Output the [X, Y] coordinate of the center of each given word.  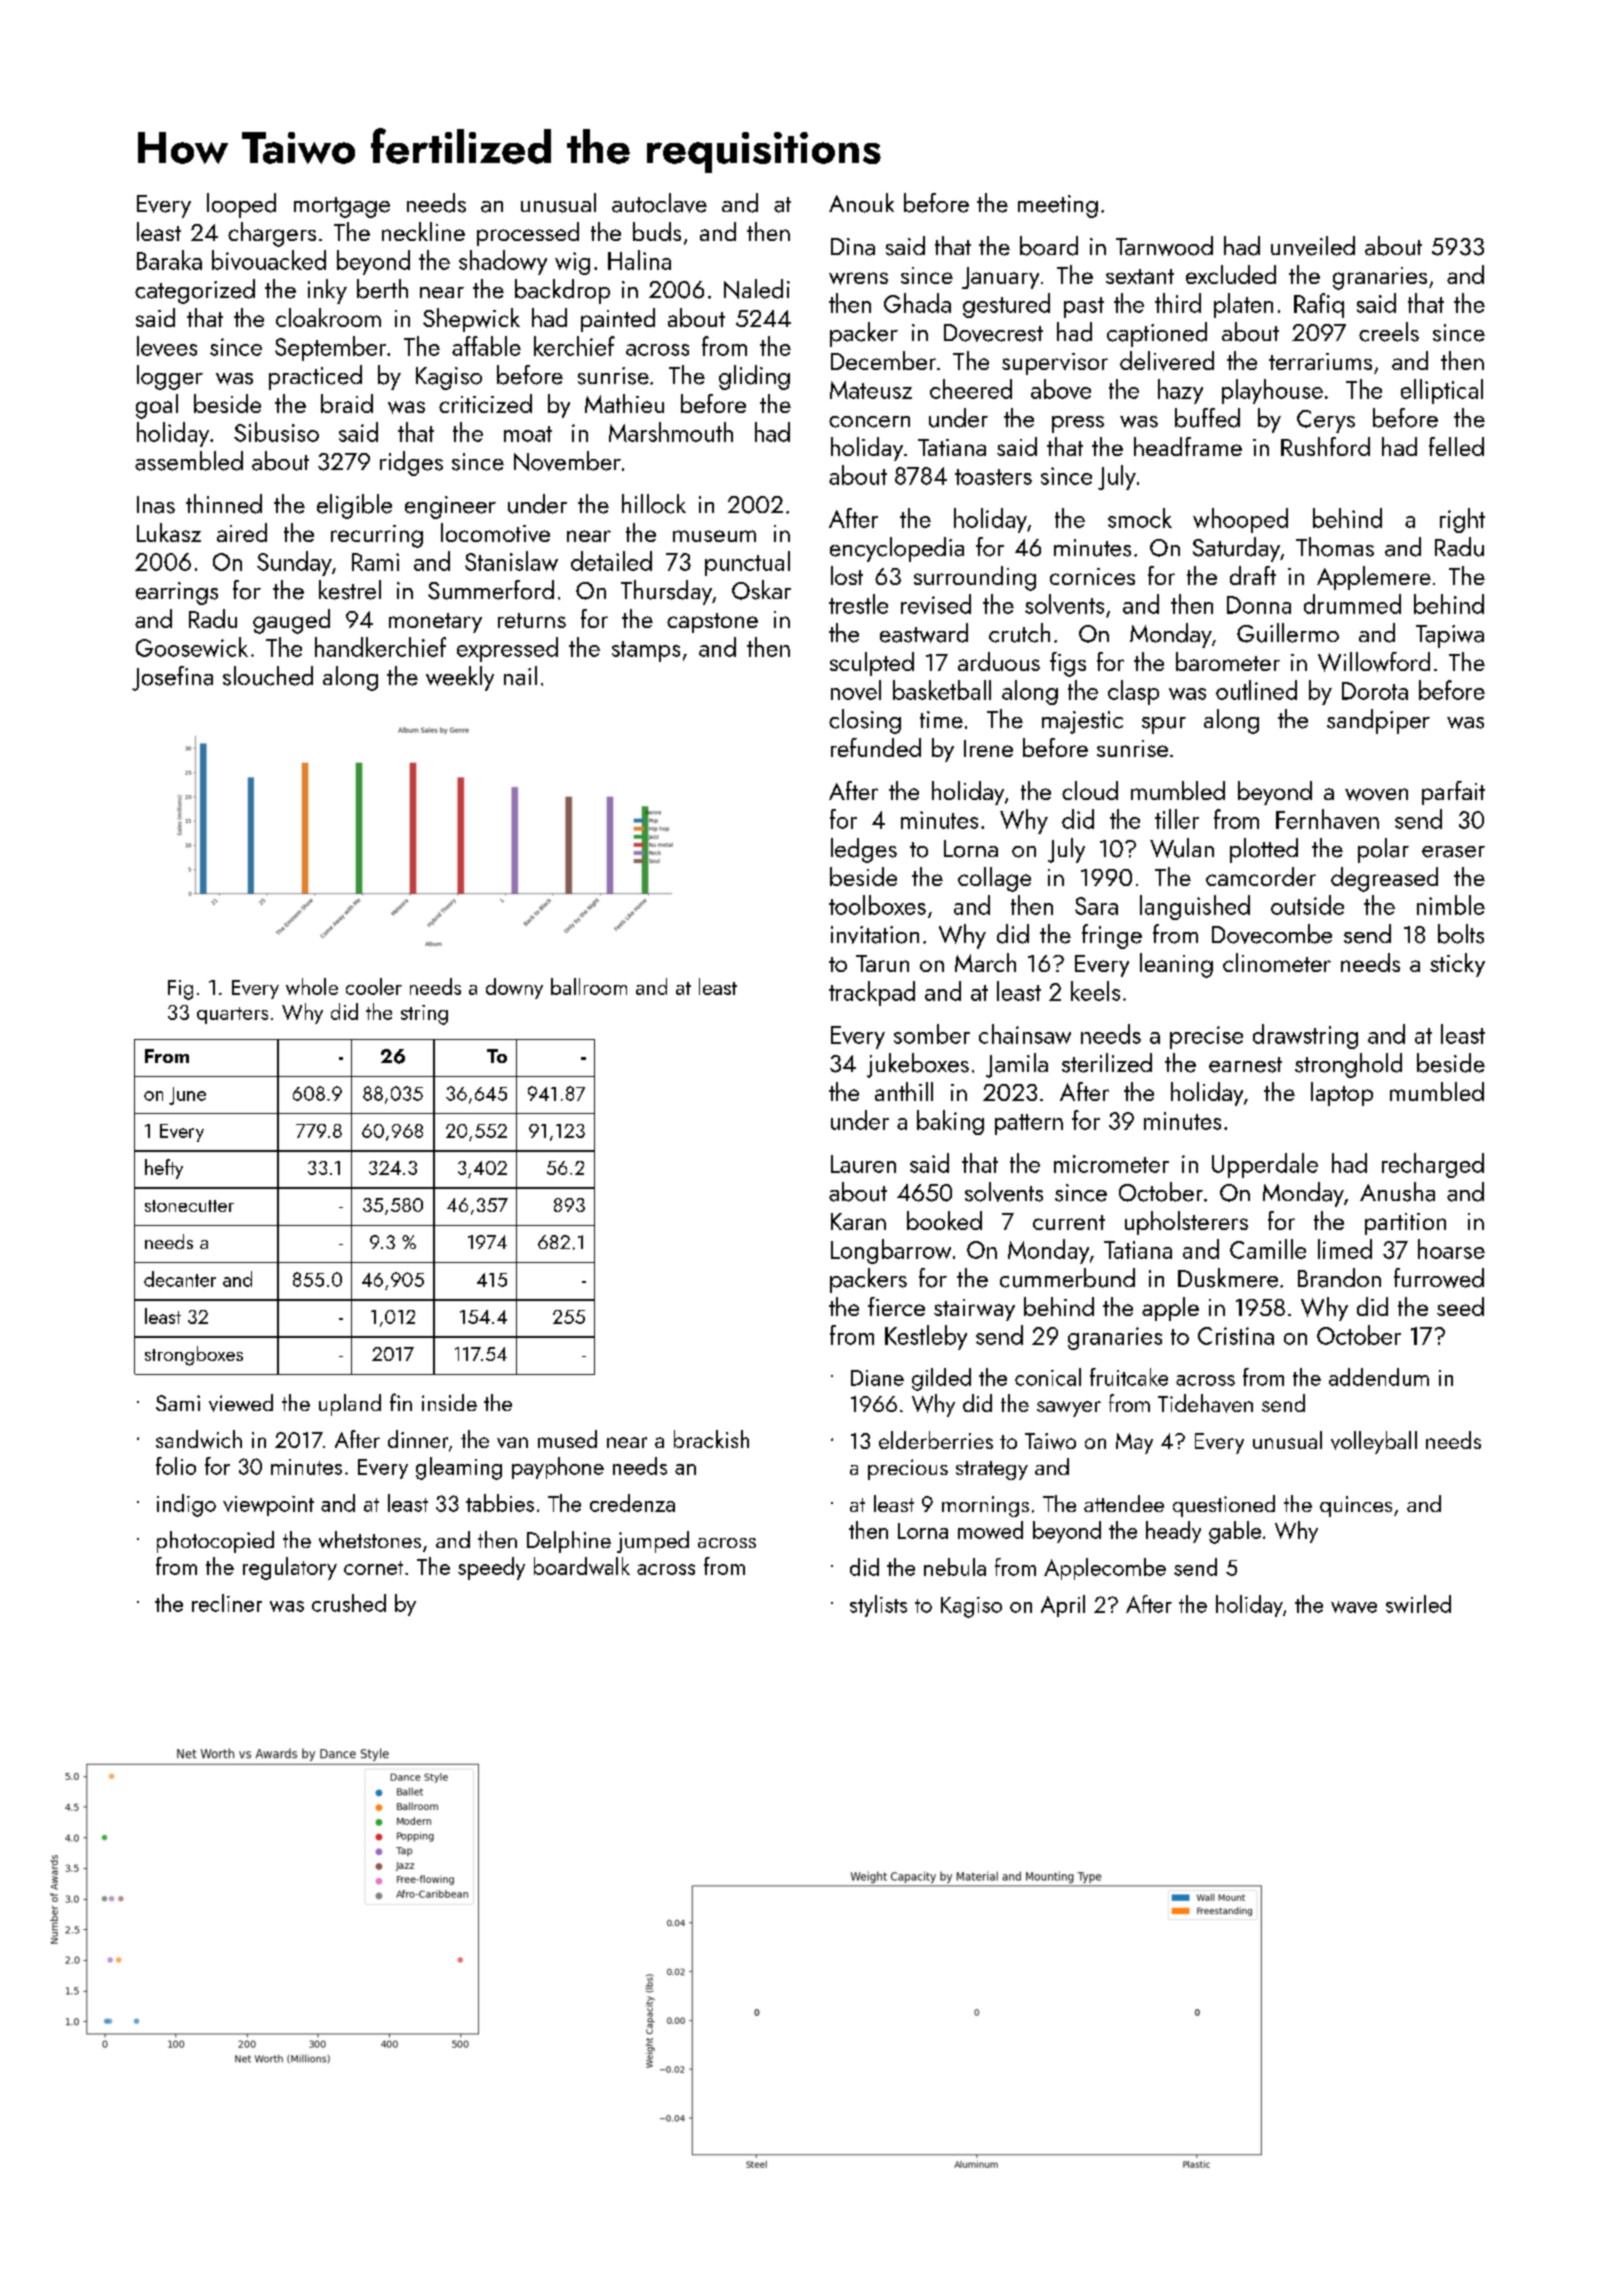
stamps [646, 651]
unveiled [1313, 246]
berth [382, 289]
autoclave [659, 203]
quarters [232, 1015]
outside [1307, 905]
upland [350, 1405]
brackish [711, 1439]
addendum [1379, 1377]
